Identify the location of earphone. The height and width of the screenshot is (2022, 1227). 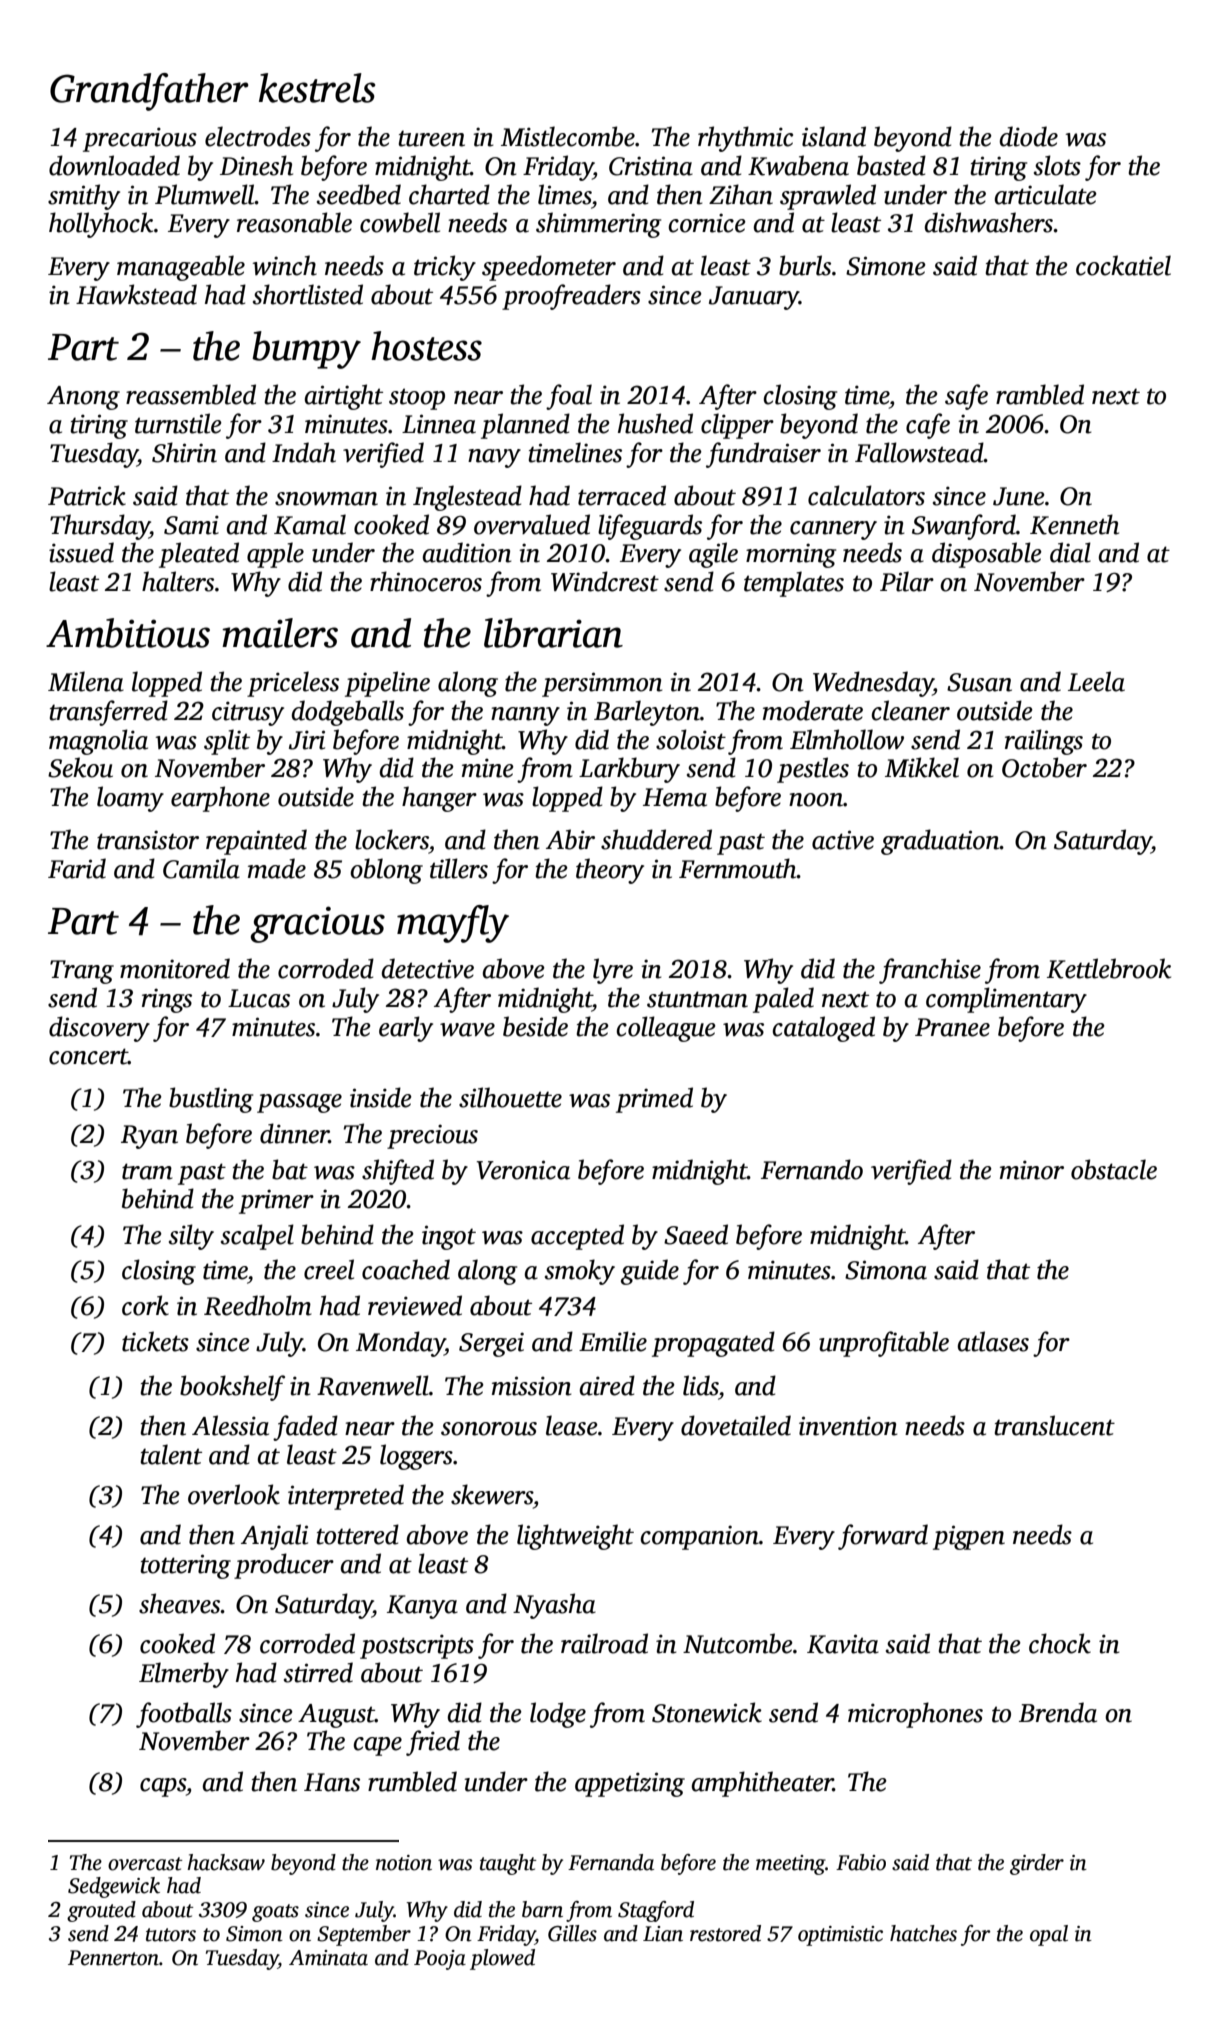
(220, 799).
